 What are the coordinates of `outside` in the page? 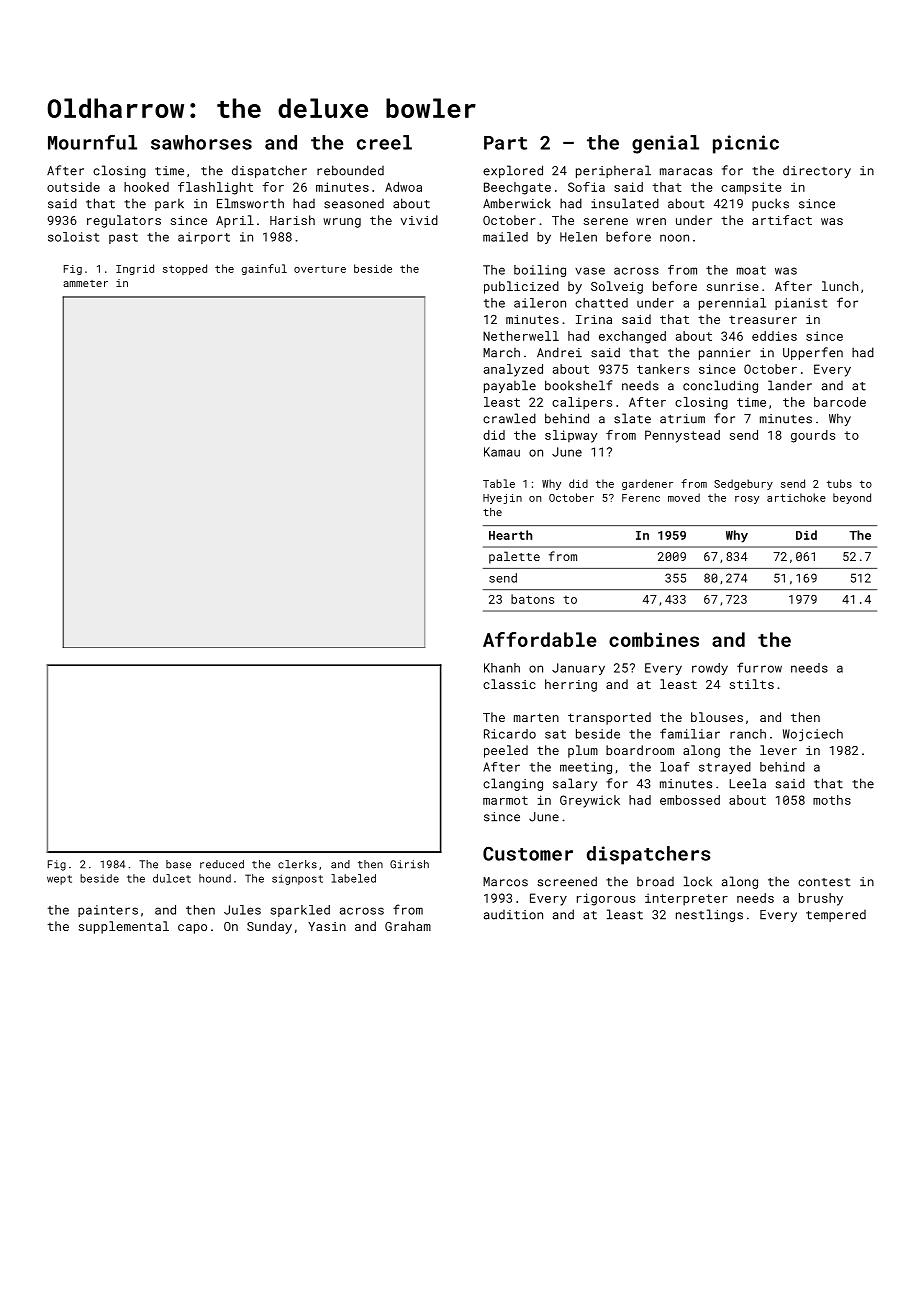 It's located at (73, 187).
